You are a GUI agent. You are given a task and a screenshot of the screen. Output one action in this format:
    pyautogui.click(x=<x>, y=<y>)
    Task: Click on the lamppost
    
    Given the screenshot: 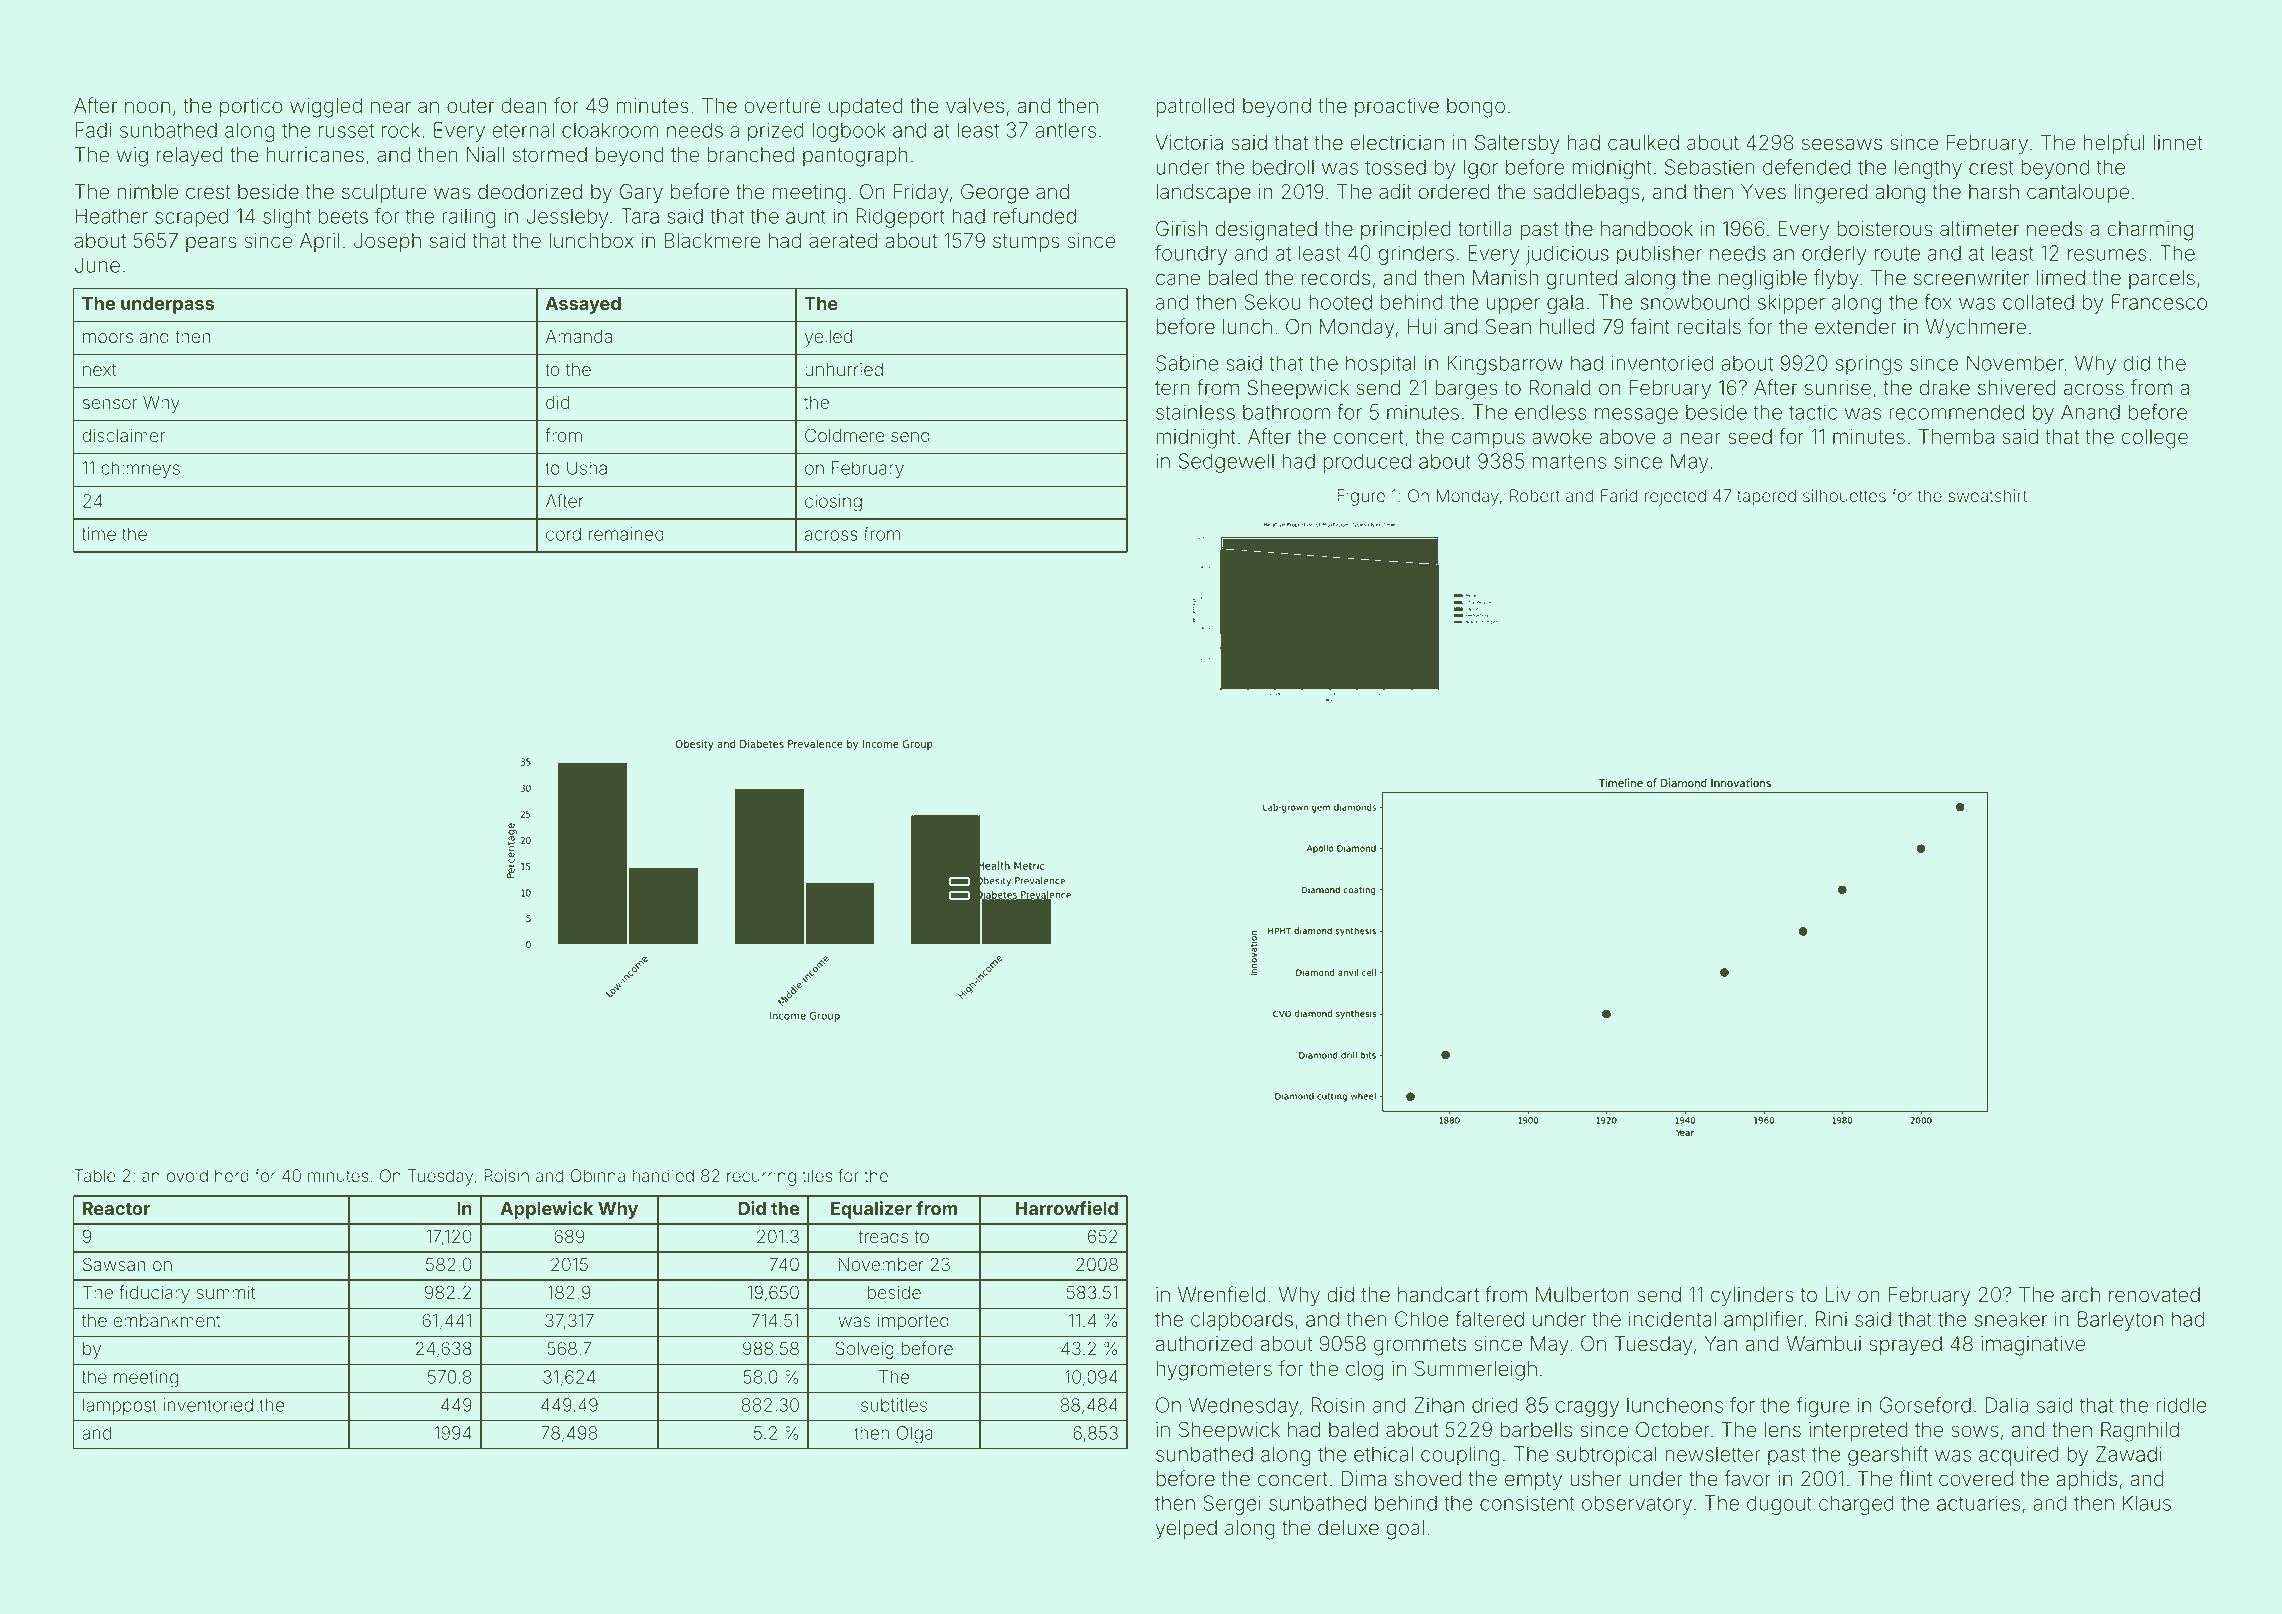 What is the action you would take?
    pyautogui.click(x=120, y=1406)
